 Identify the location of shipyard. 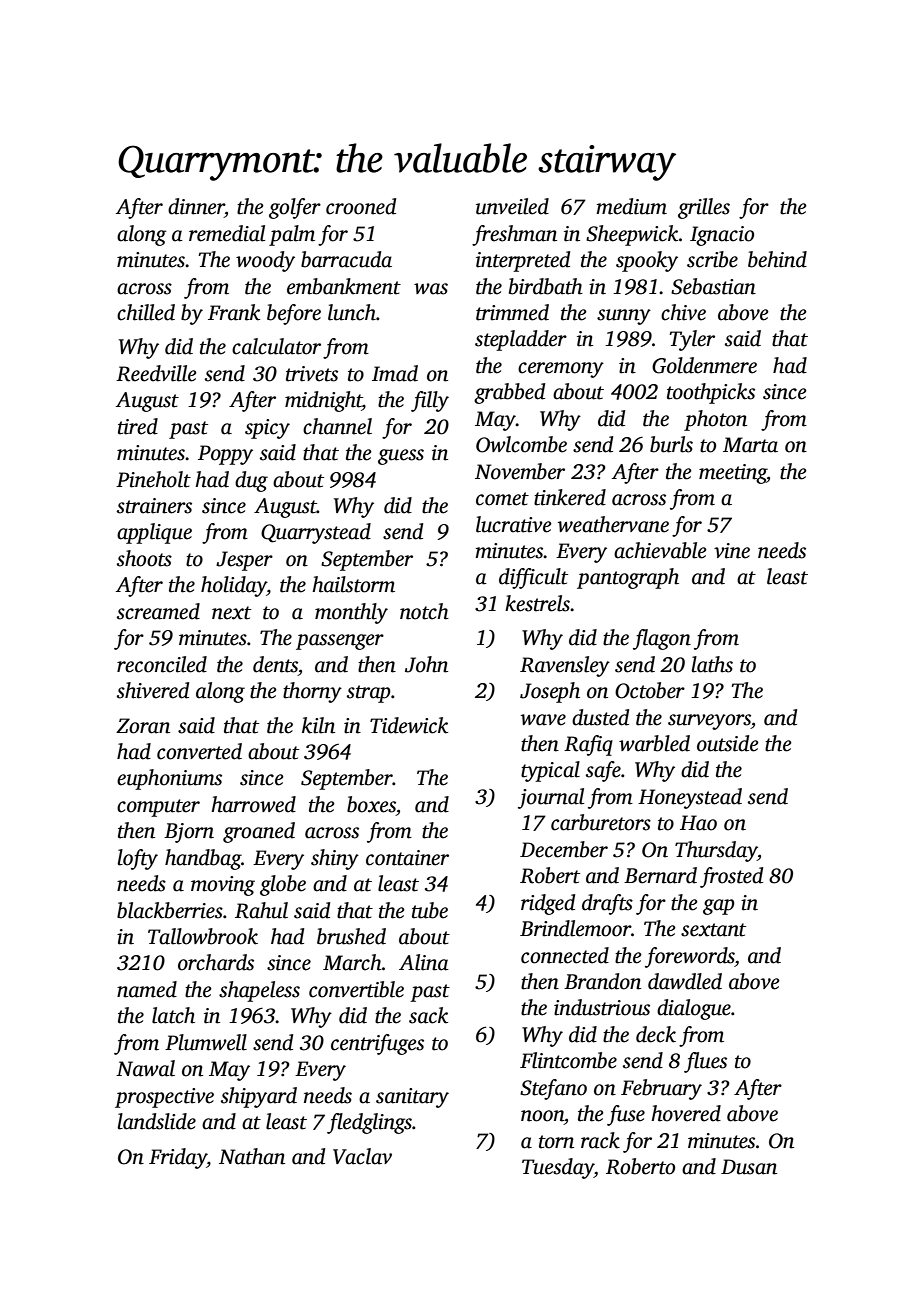
(259, 1097).
